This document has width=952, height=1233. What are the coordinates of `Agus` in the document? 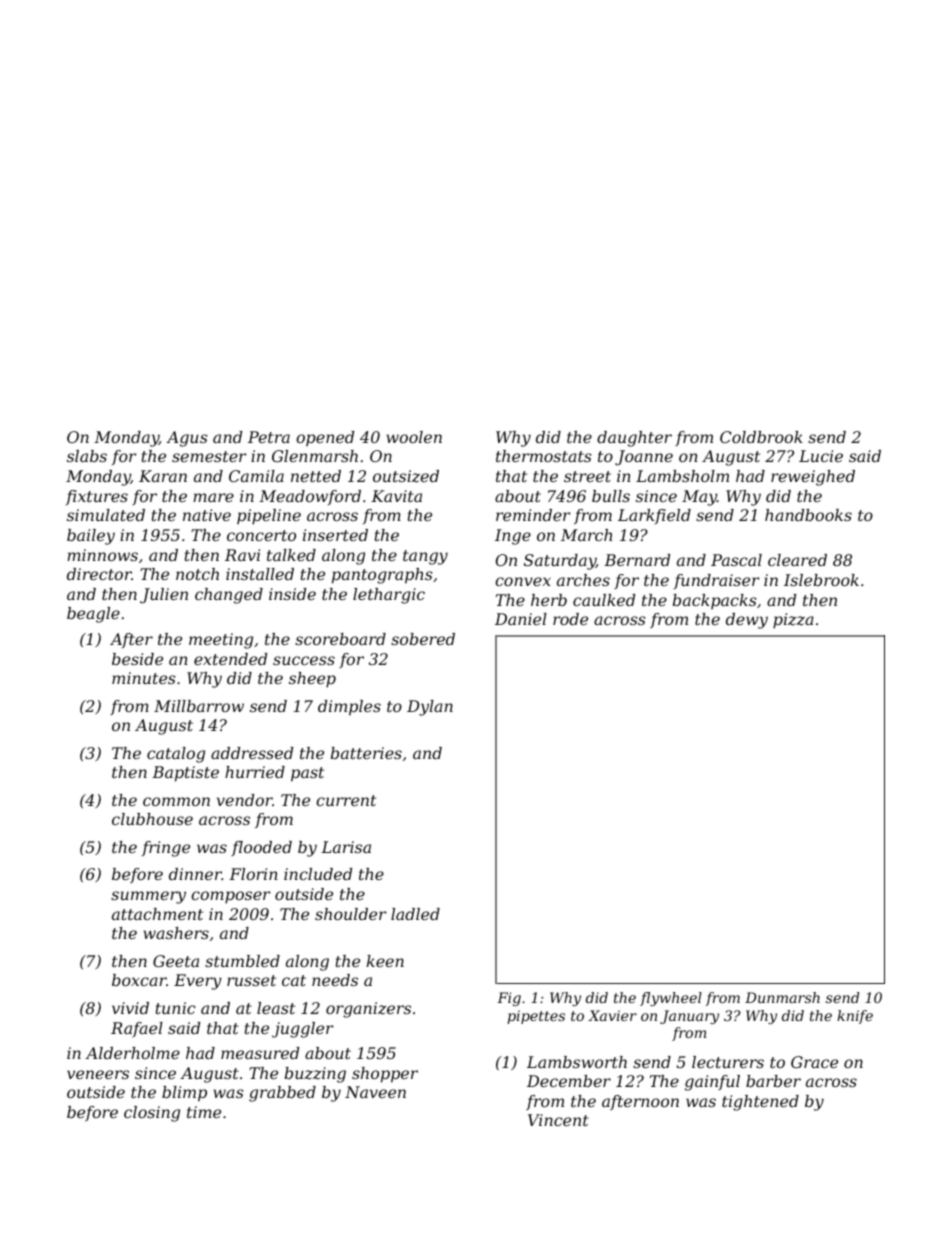 It's located at (187, 439).
